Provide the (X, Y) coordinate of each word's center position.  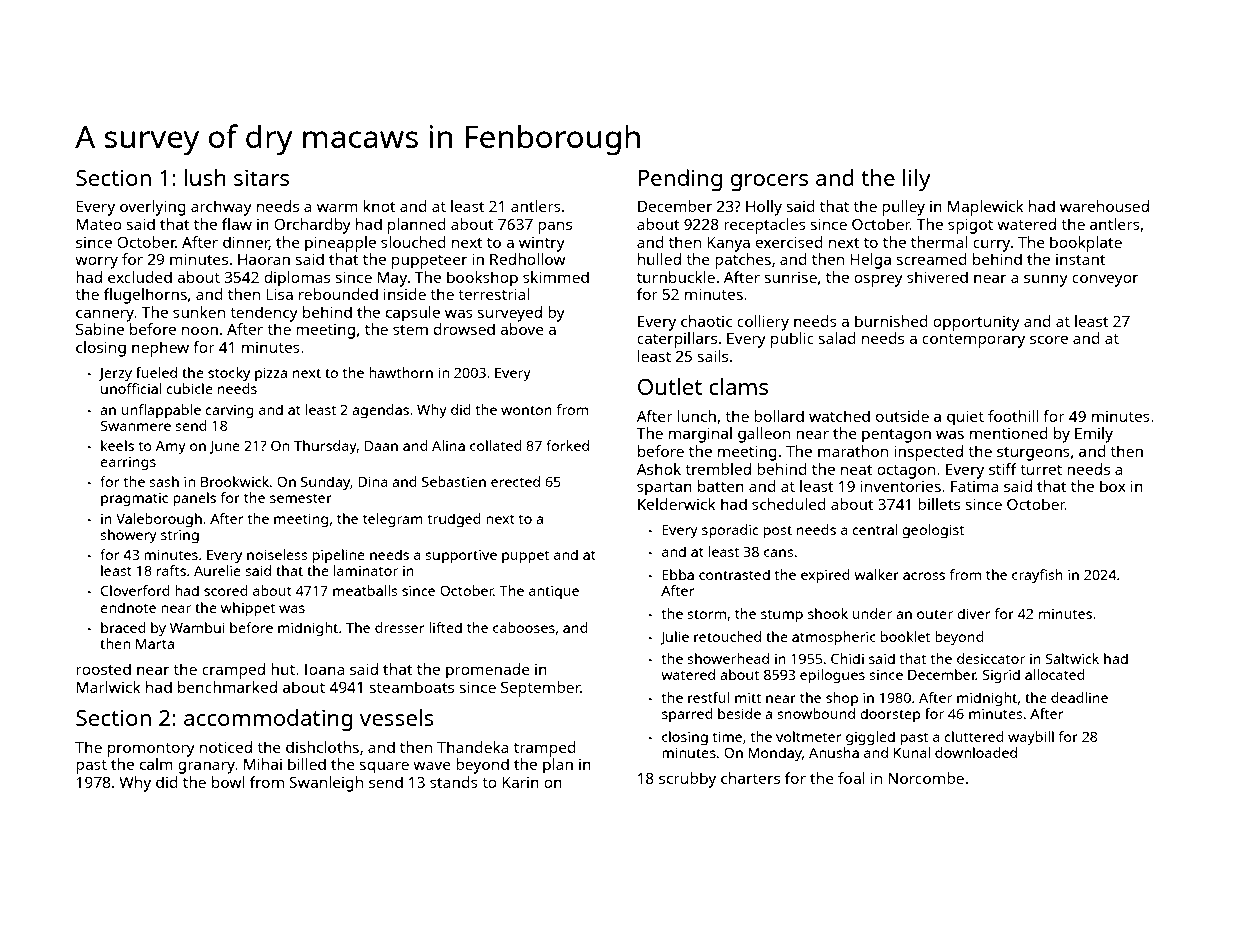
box (1113, 486)
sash (164, 481)
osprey (878, 280)
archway (221, 208)
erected (515, 481)
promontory (151, 750)
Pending (680, 180)
